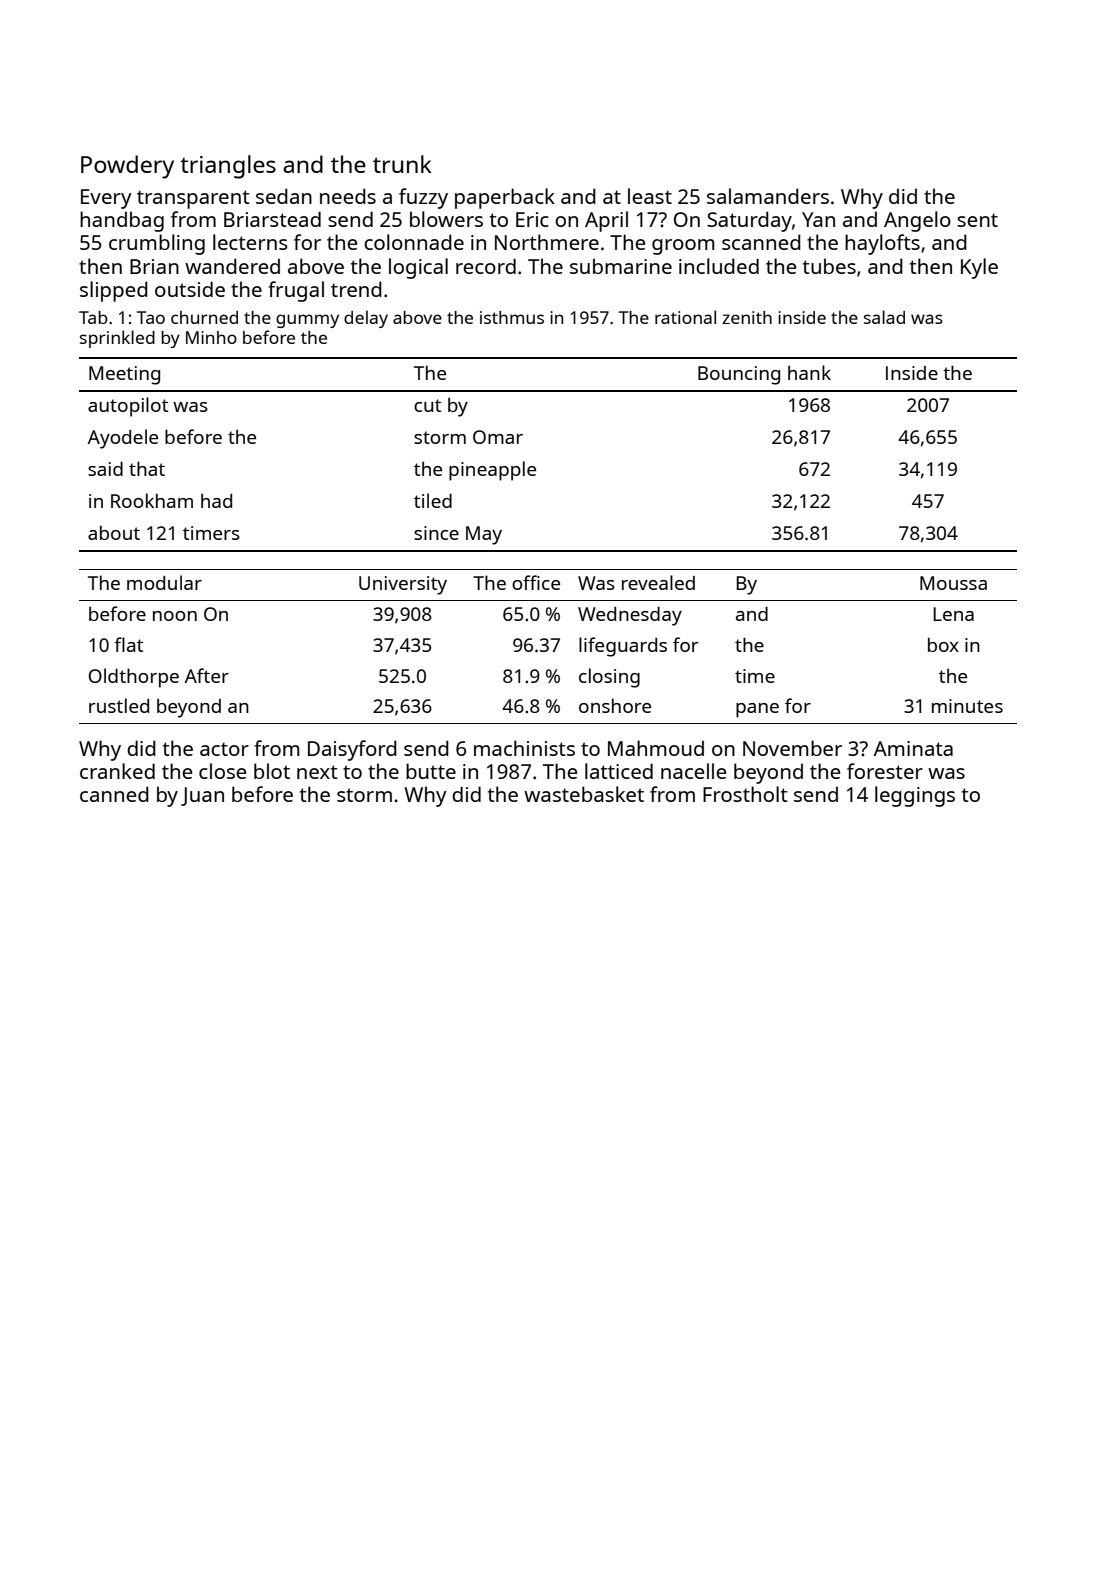 This page has width=1096, height=1588. I want to click on University, so click(403, 585).
